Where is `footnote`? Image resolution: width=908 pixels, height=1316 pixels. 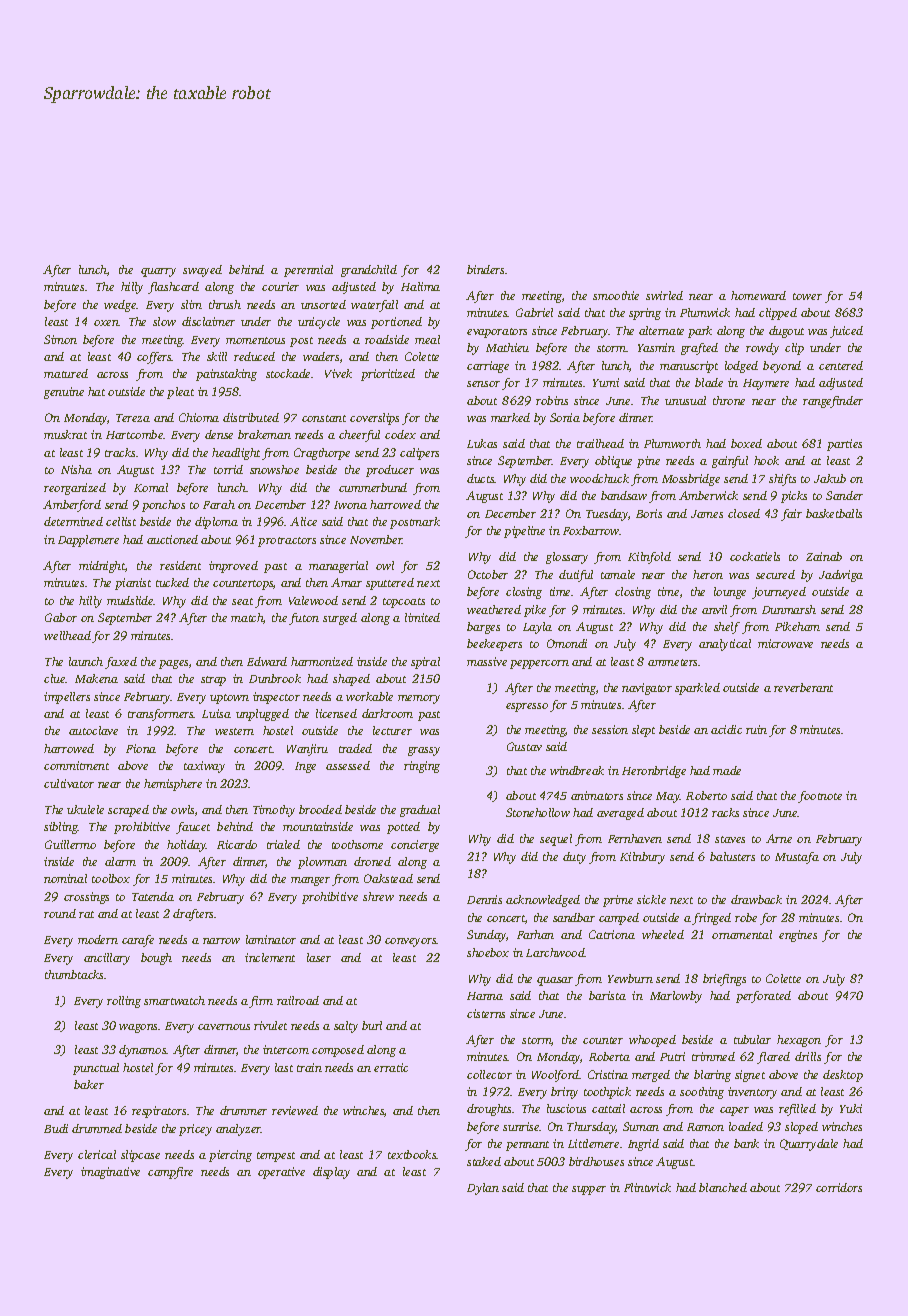
footnote is located at coordinates (820, 797).
